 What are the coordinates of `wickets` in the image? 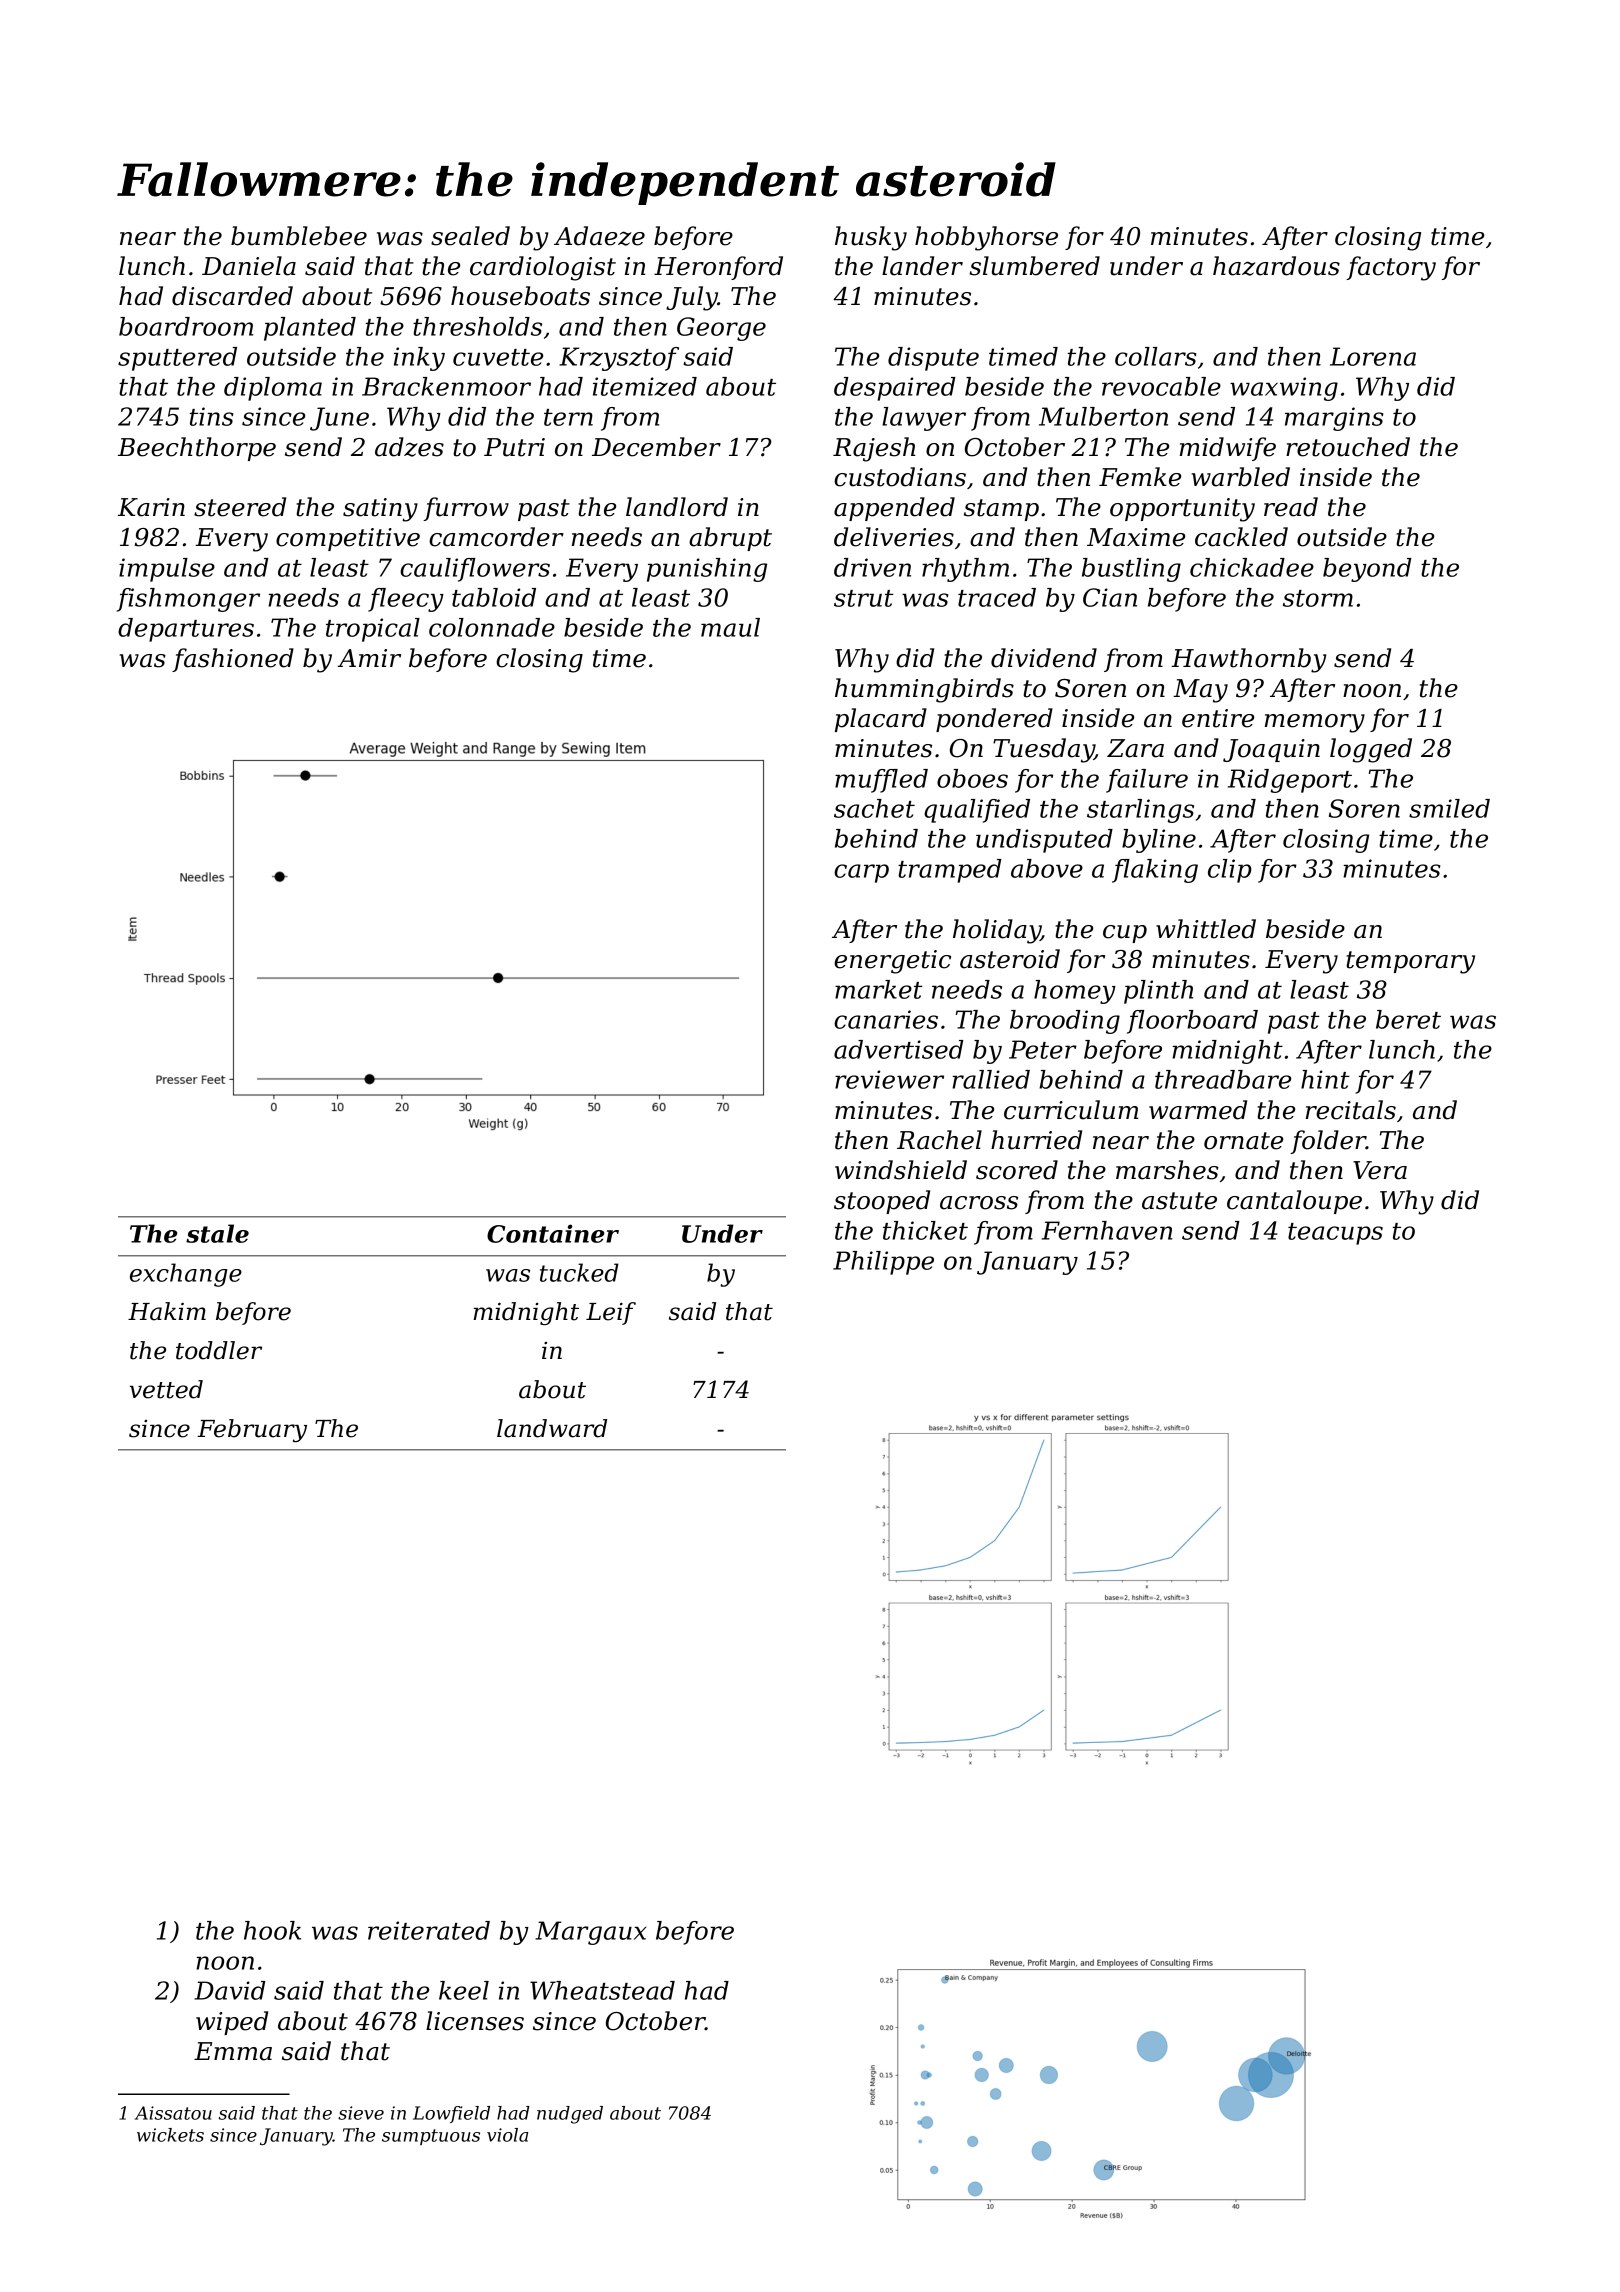 It's located at (170, 2135).
